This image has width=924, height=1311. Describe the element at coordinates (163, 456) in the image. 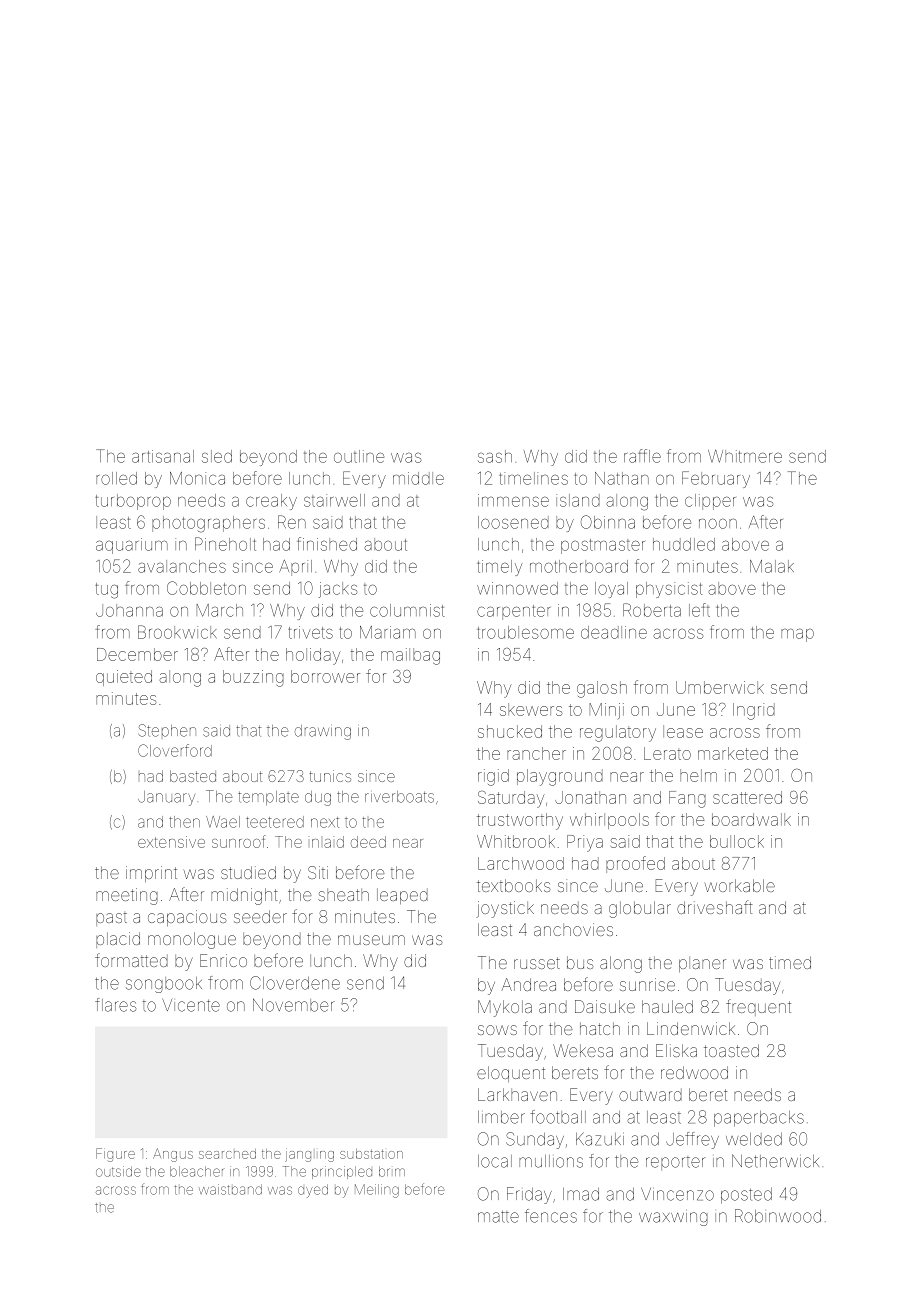

I see `artisanal` at that location.
